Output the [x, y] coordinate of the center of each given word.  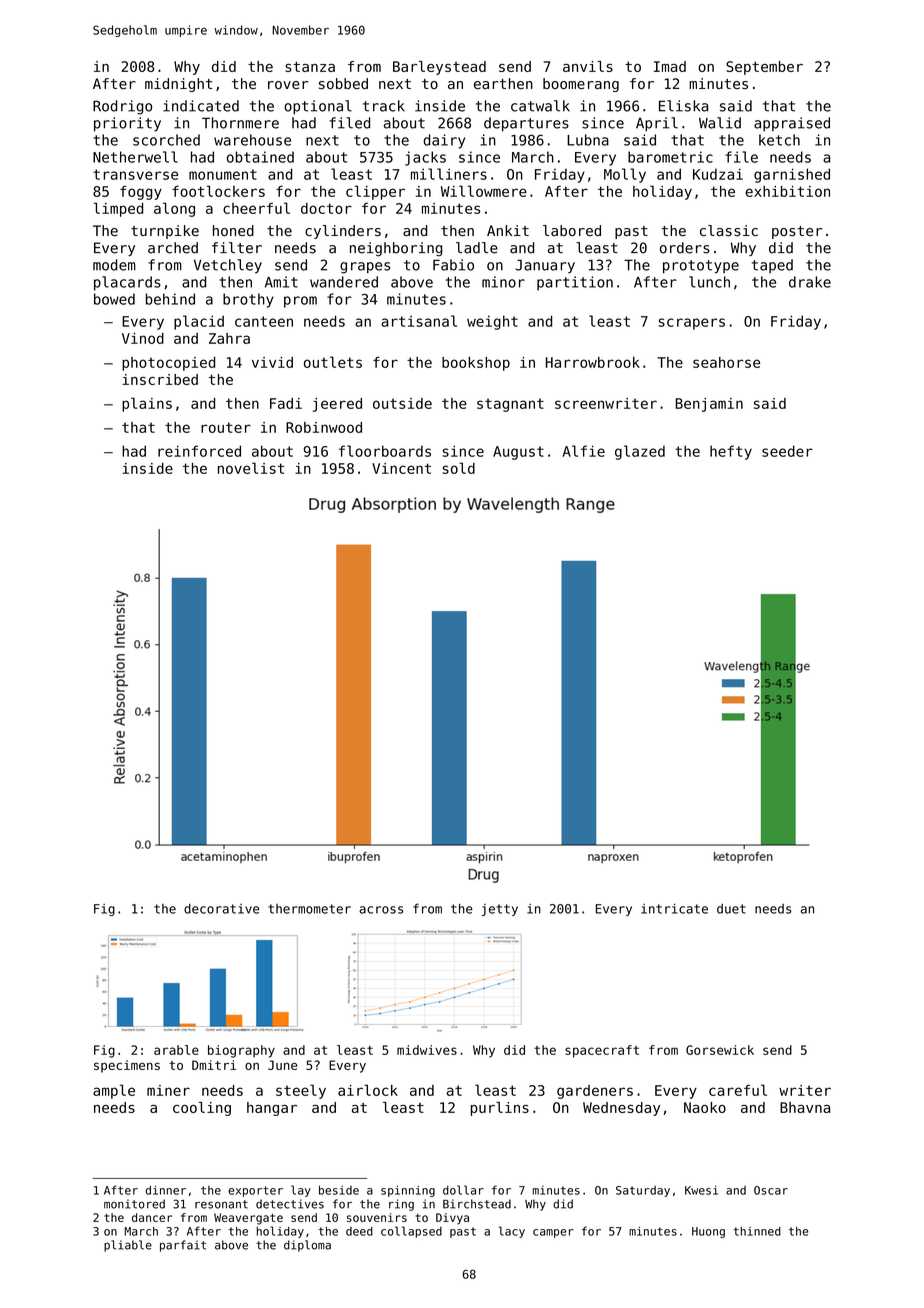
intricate [674, 909]
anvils [588, 66]
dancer [152, 1217]
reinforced [199, 451]
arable [176, 1050]
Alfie [583, 451]
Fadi [286, 403]
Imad [670, 66]
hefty [731, 452]
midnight [178, 85]
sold [458, 468]
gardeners [595, 1092]
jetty [500, 910]
